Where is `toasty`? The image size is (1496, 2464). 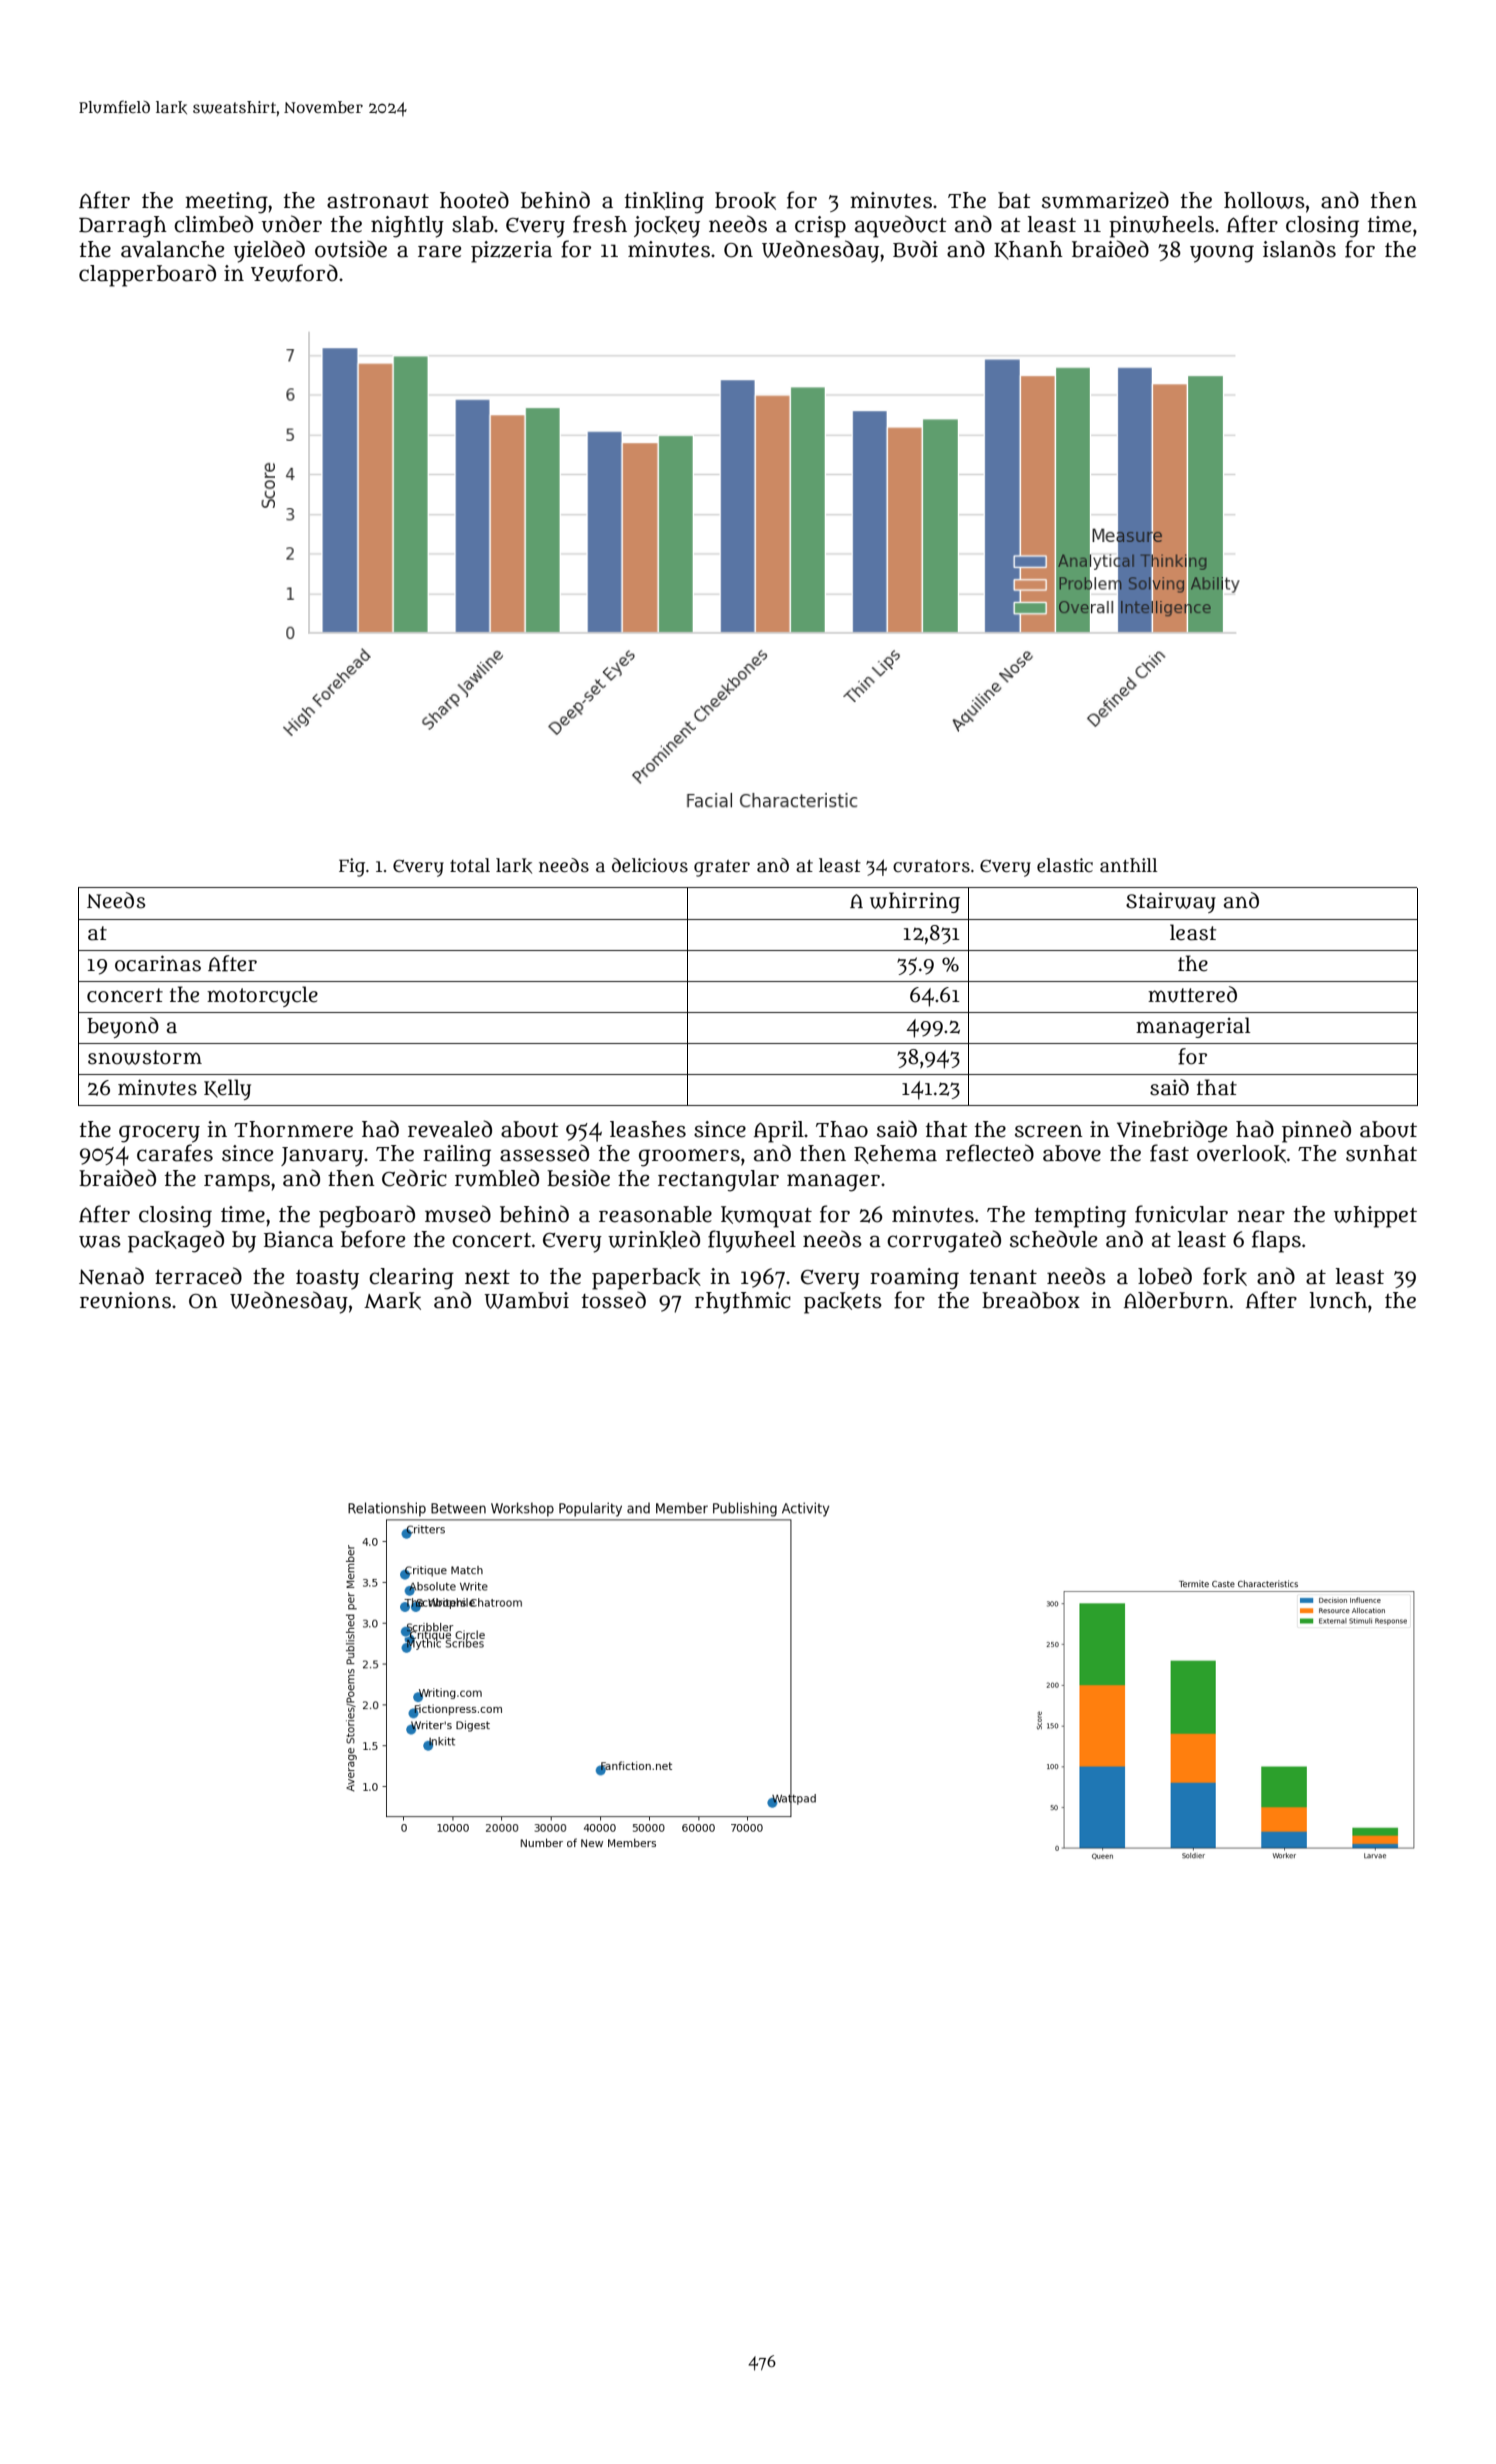
toasty is located at coordinates (327, 1280).
